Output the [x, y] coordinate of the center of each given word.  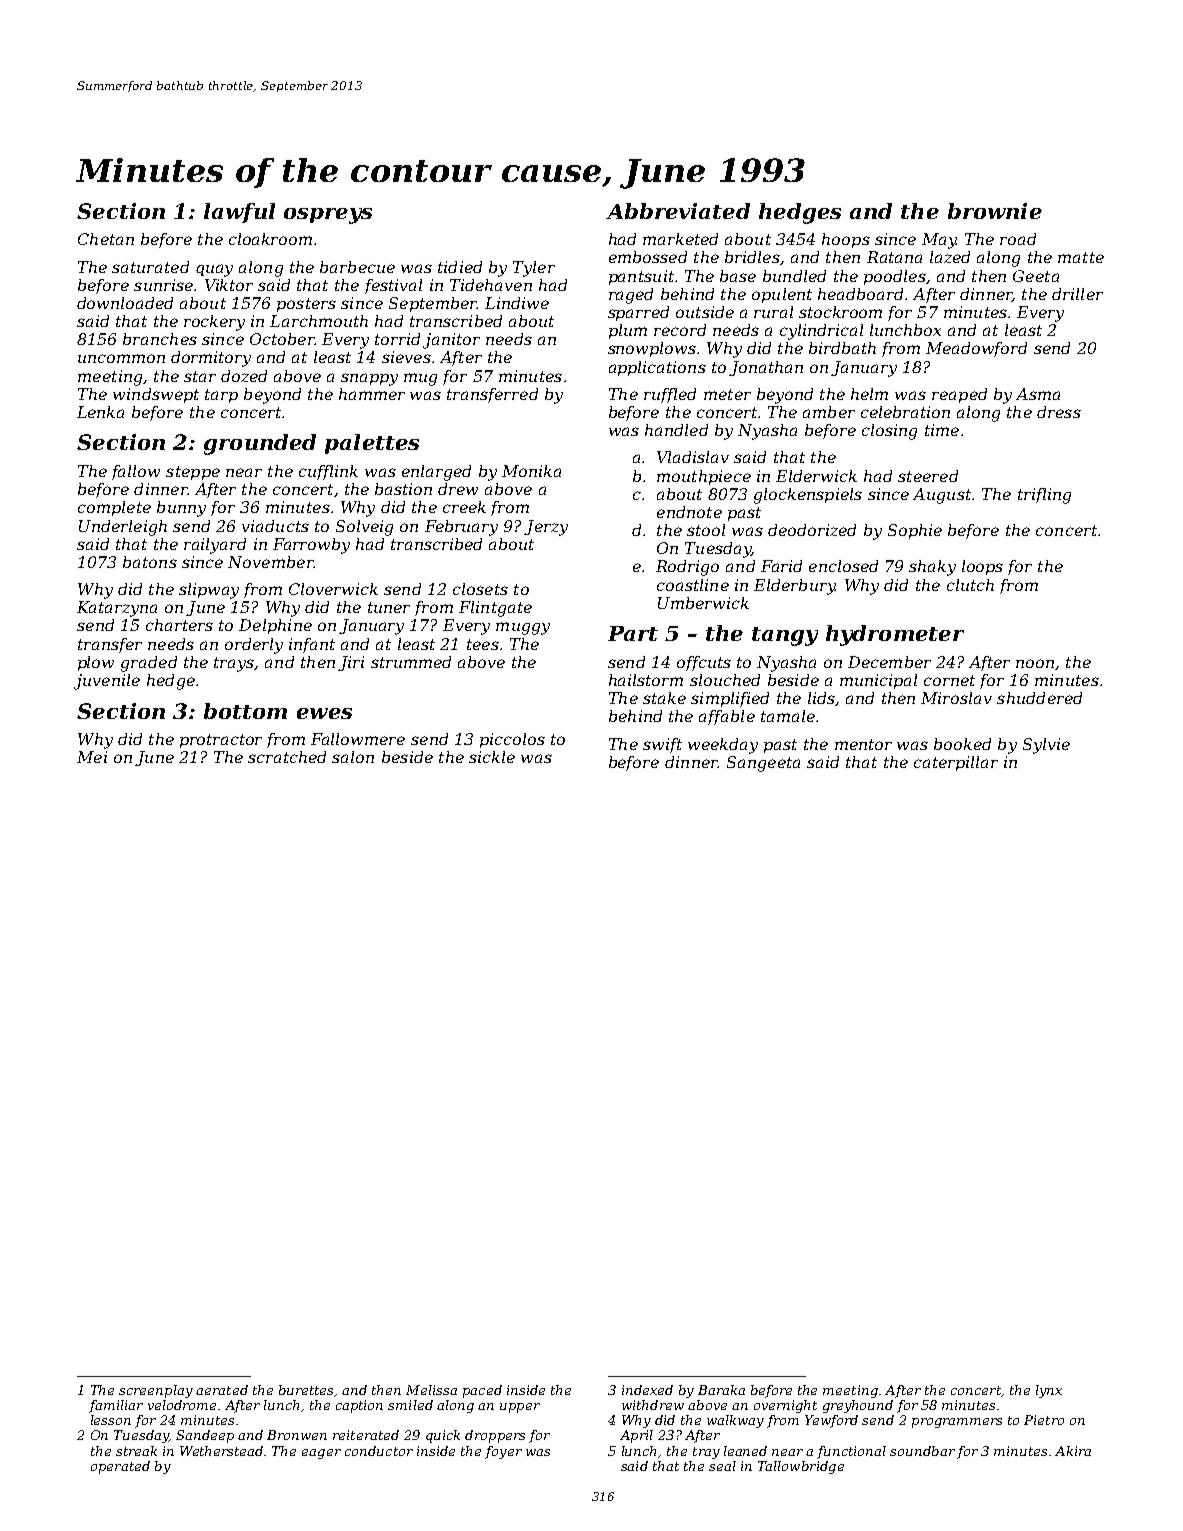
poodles [895, 277]
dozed [244, 376]
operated [120, 1467]
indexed [647, 1390]
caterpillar [956, 763]
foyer [503, 1452]
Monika [531, 471]
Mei [92, 757]
